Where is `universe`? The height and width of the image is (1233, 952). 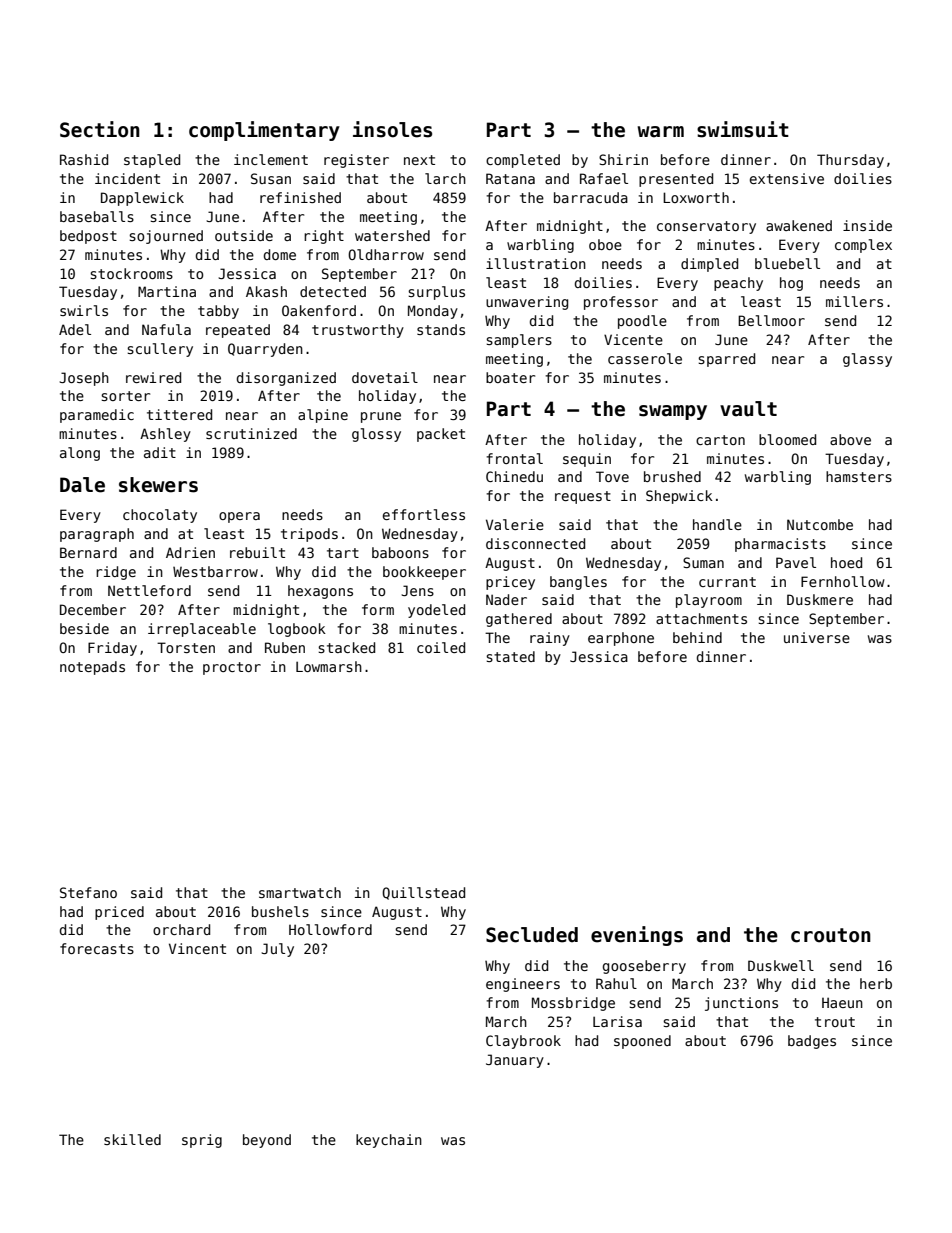
universe is located at coordinates (817, 637).
